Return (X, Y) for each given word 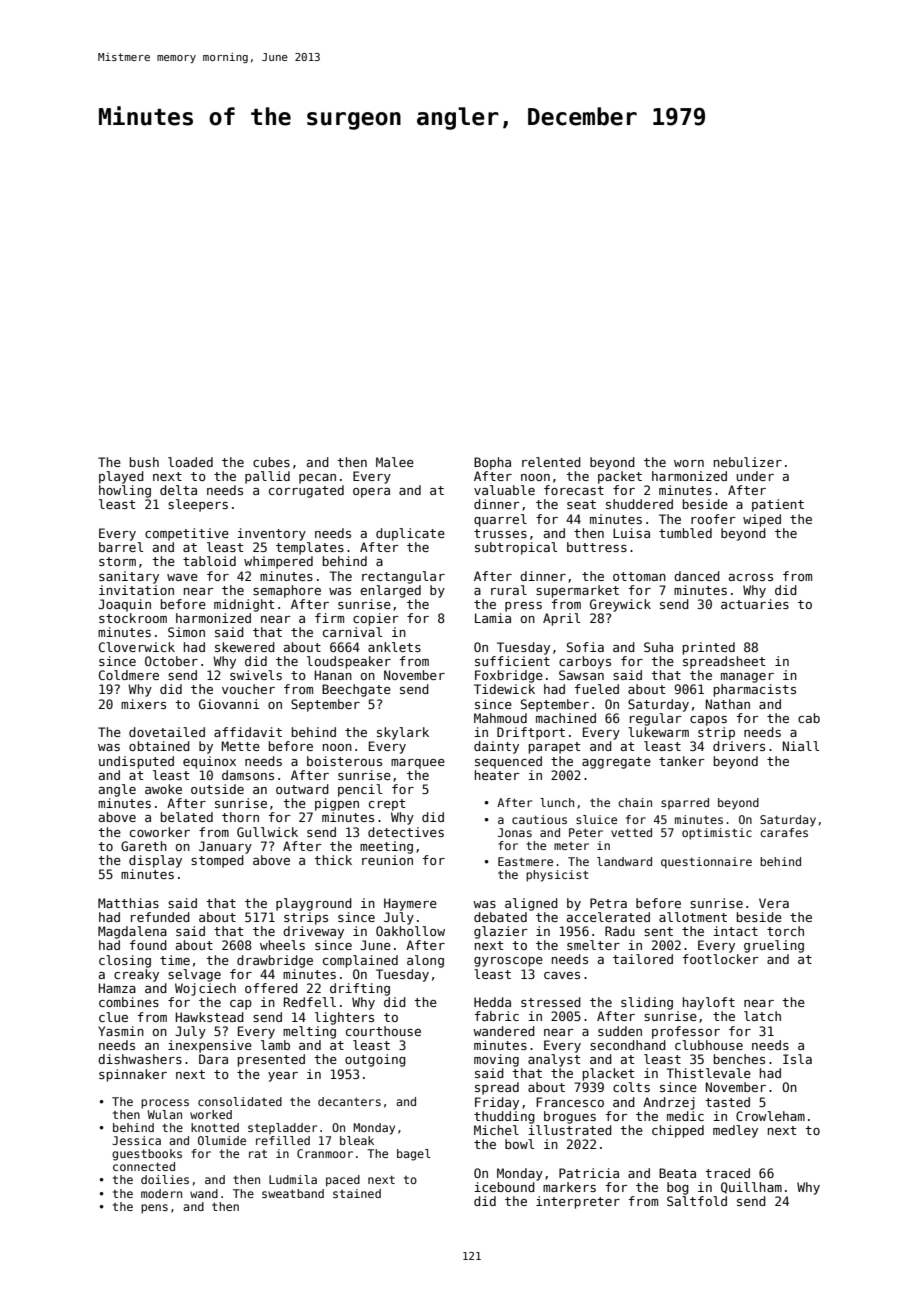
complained (360, 961)
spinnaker (133, 1075)
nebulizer (748, 462)
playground (314, 904)
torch (785, 931)
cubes (271, 462)
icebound (504, 1187)
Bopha (492, 463)
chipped (678, 1131)
